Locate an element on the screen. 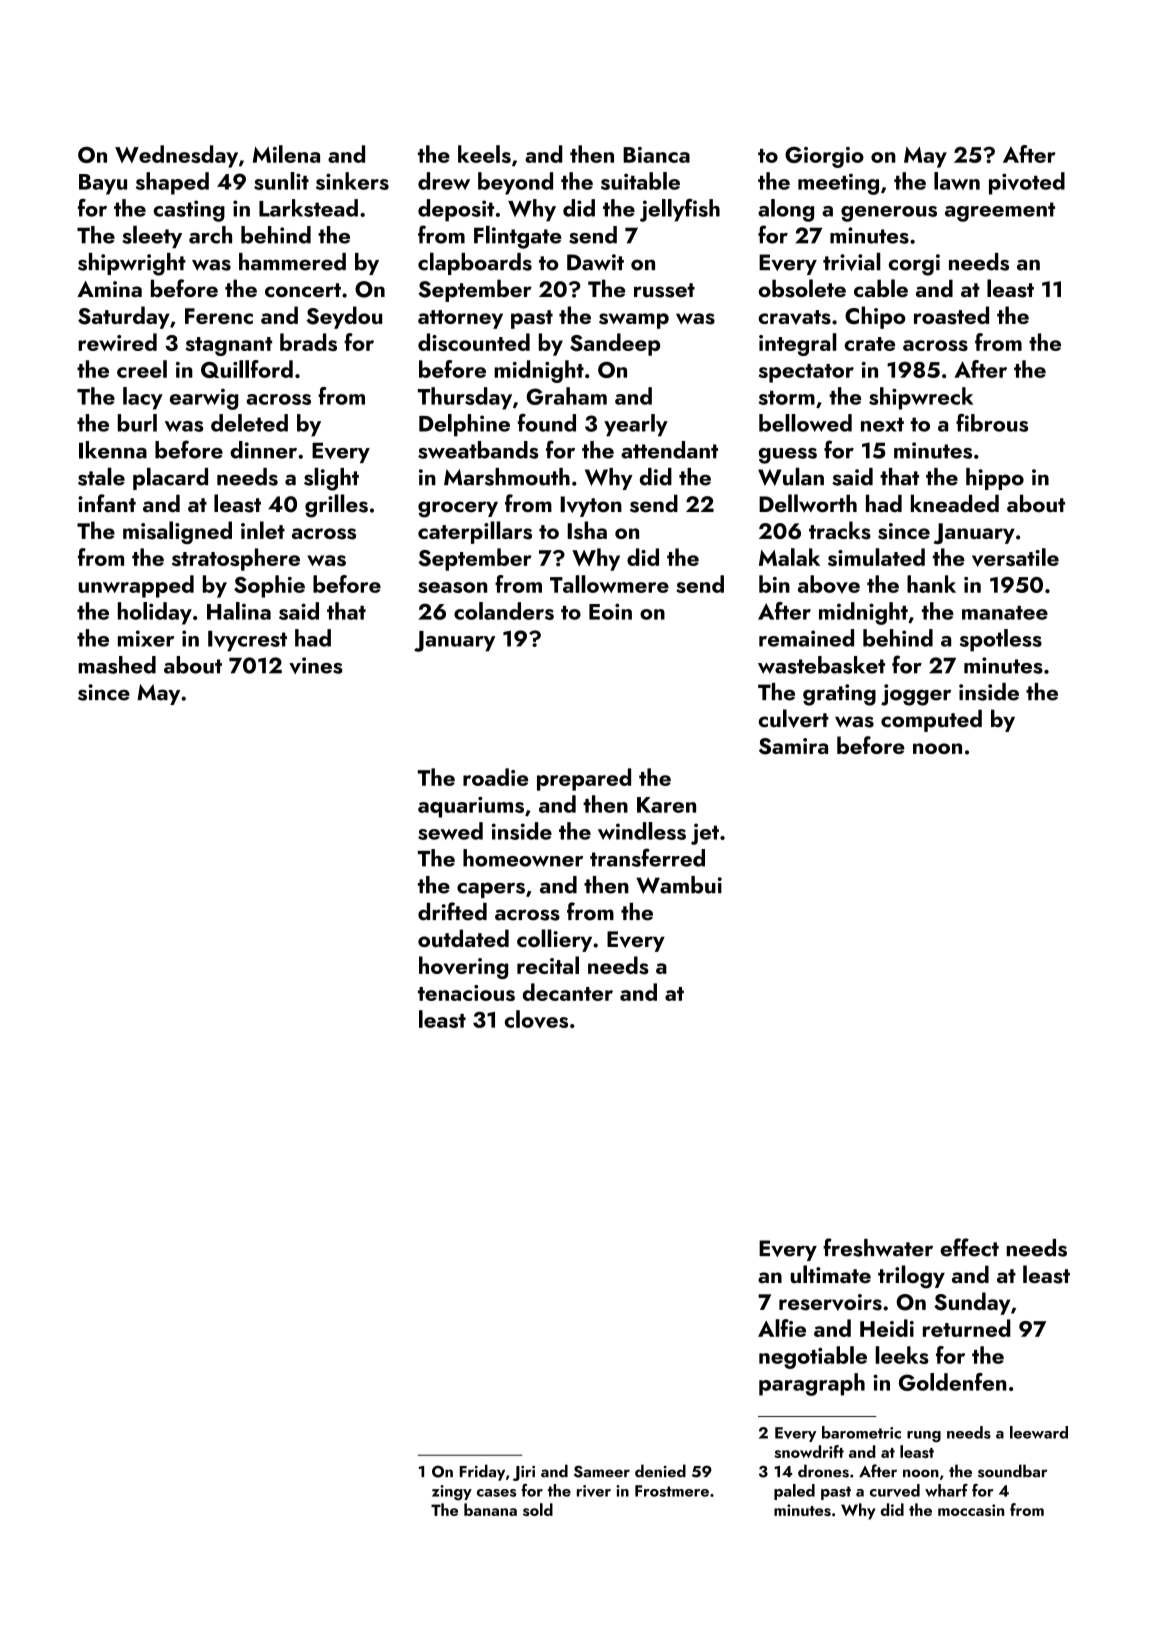  Thursday is located at coordinates (465, 398).
